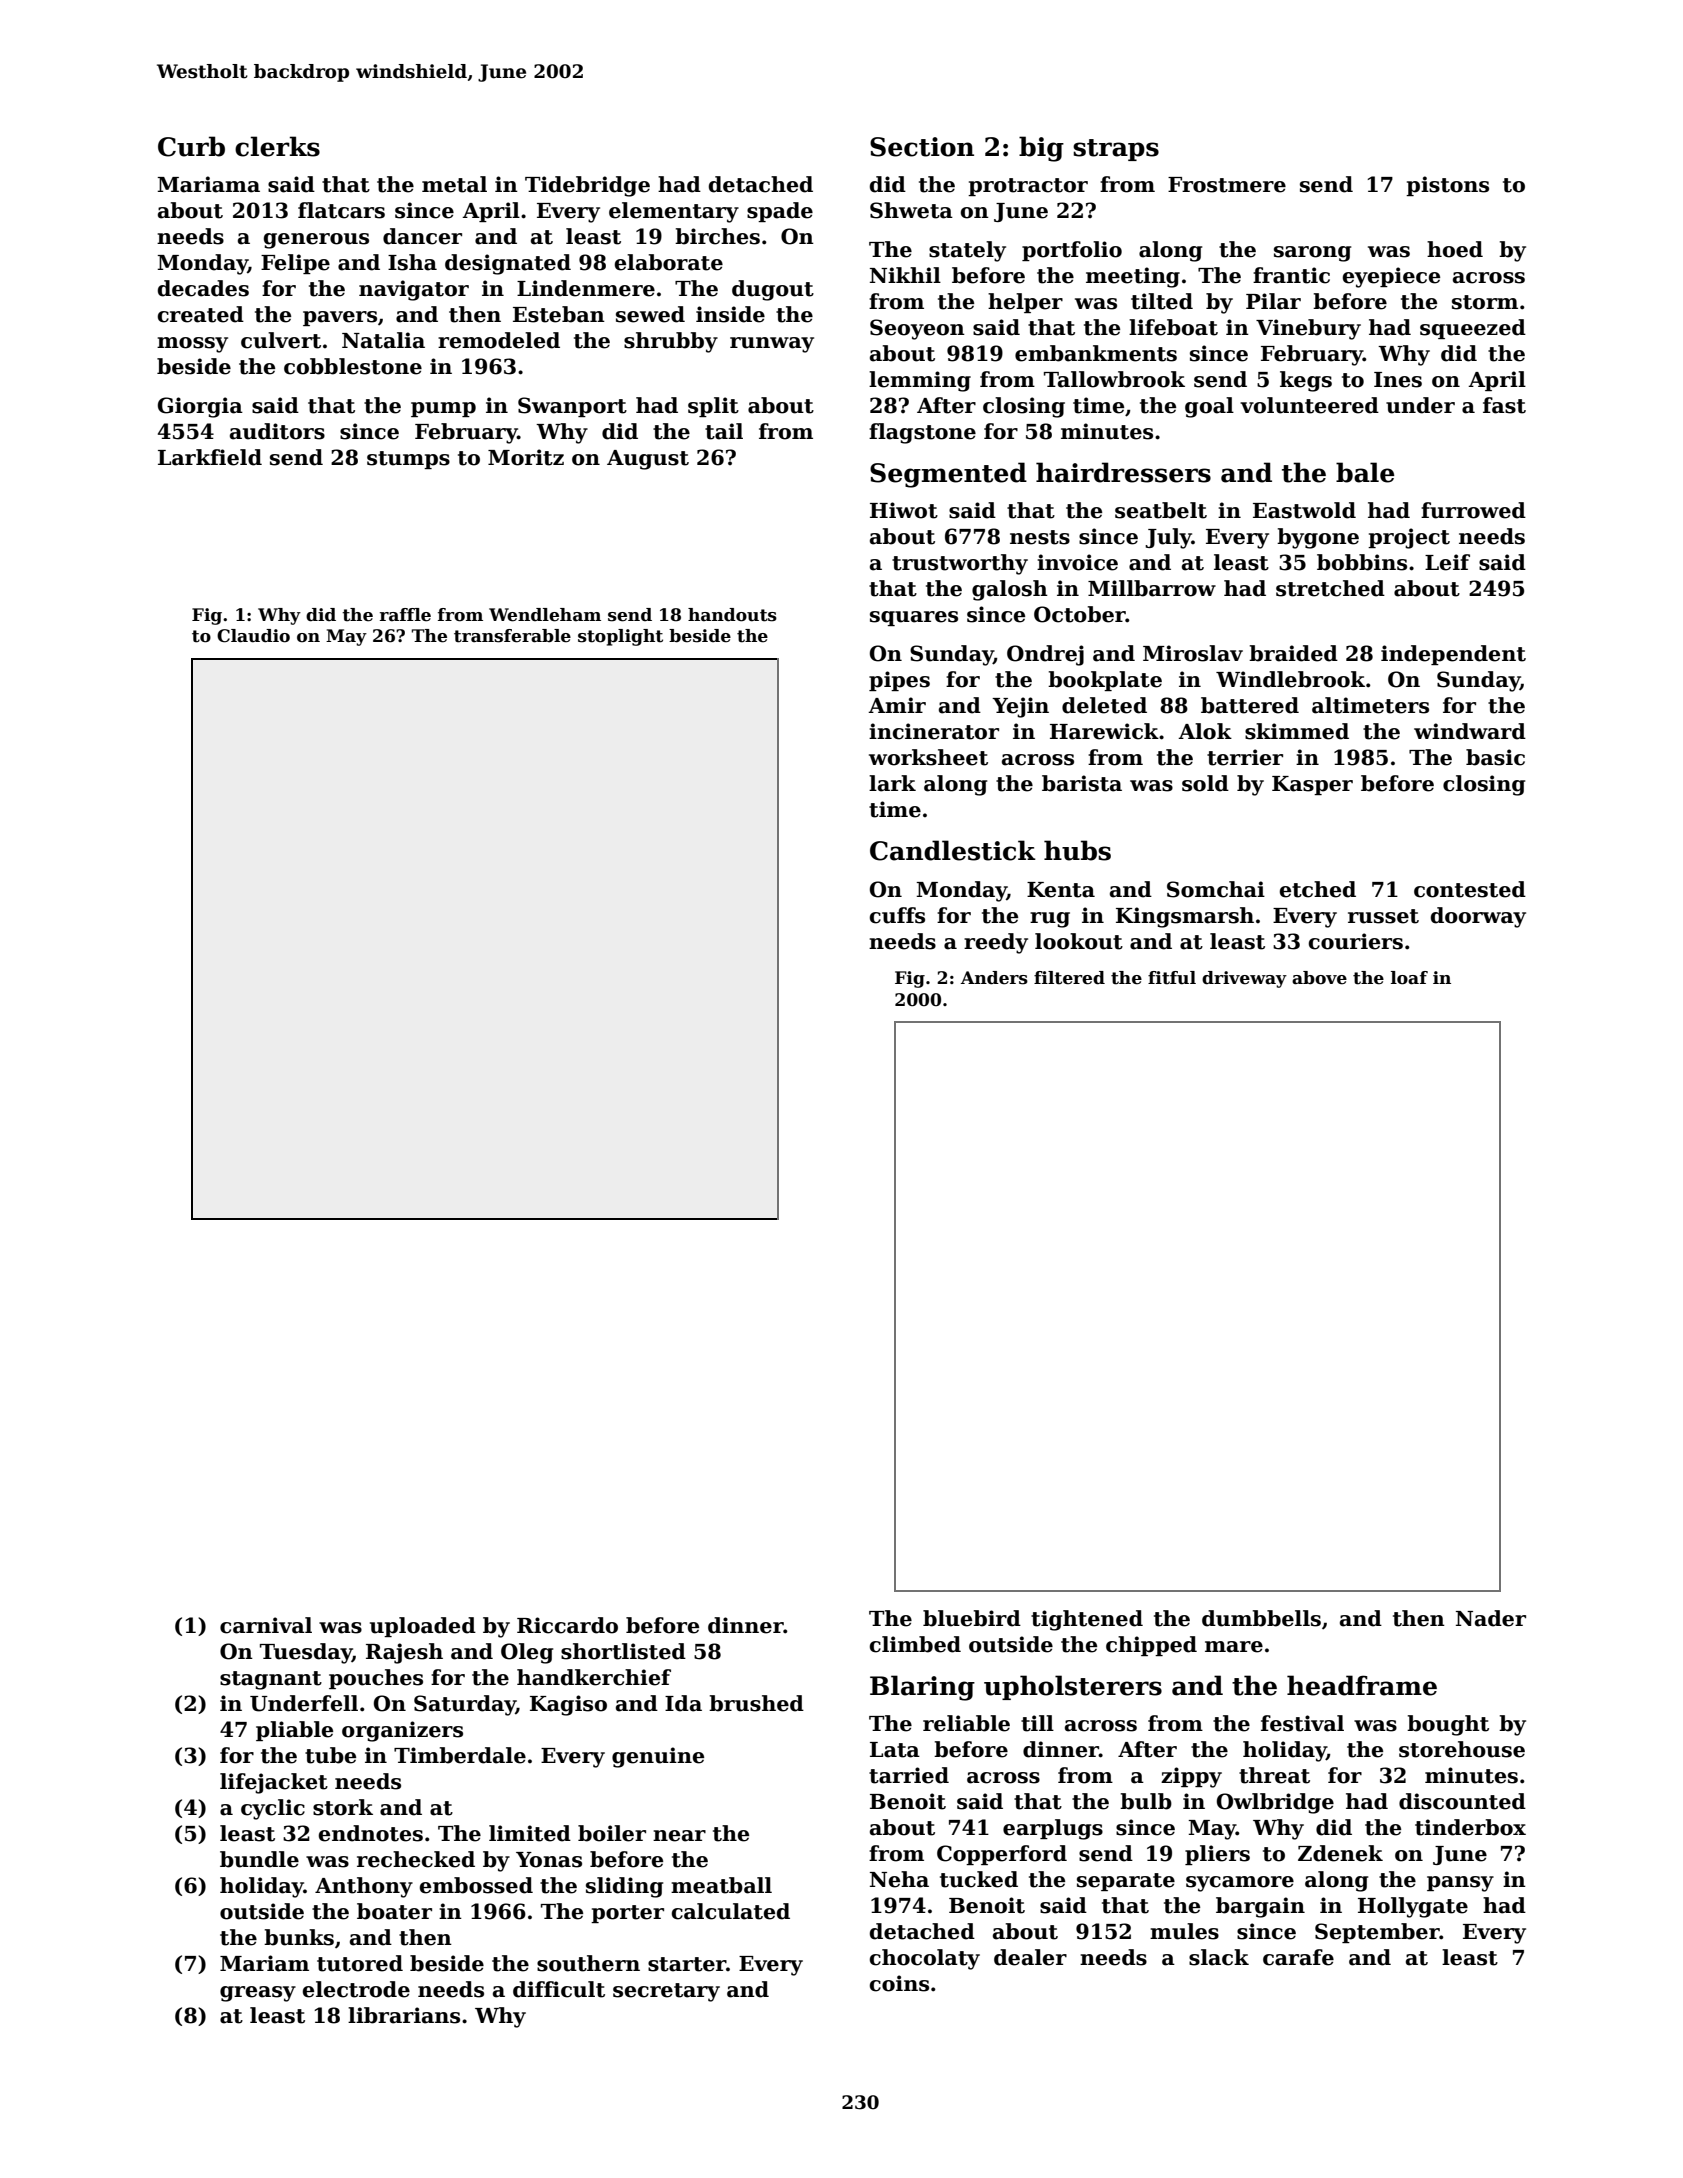  Describe the element at coordinates (897, 915) in the screenshot. I see `cuffs` at that location.
